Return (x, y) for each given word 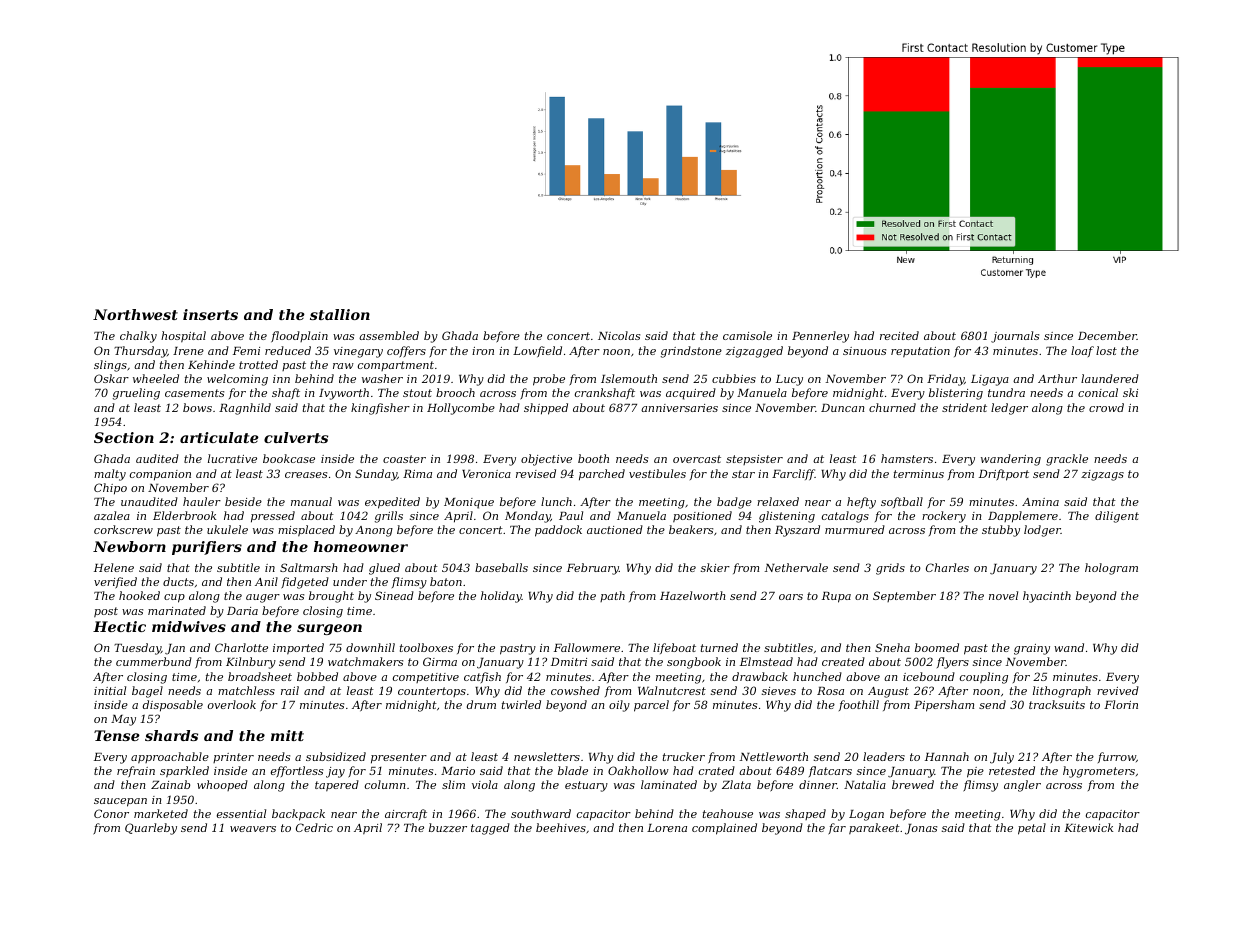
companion (160, 475)
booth (593, 458)
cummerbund (154, 661)
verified (115, 583)
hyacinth (1047, 597)
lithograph (1062, 692)
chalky (138, 337)
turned (719, 647)
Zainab (170, 784)
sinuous (864, 351)
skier (715, 567)
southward (541, 813)
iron (483, 351)
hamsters (907, 458)
